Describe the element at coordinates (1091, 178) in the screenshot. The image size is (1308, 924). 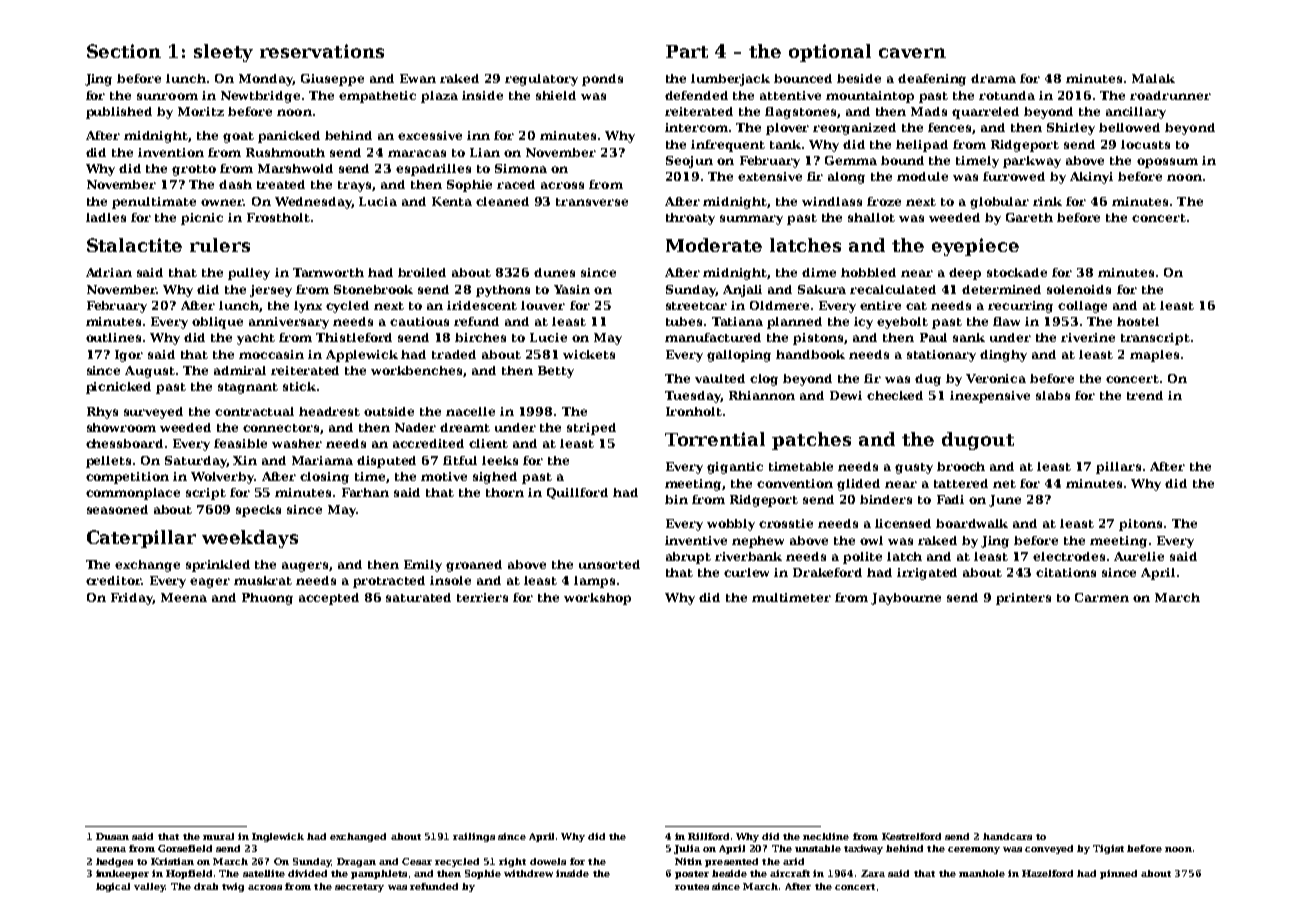
I see `Akinyi` at that location.
